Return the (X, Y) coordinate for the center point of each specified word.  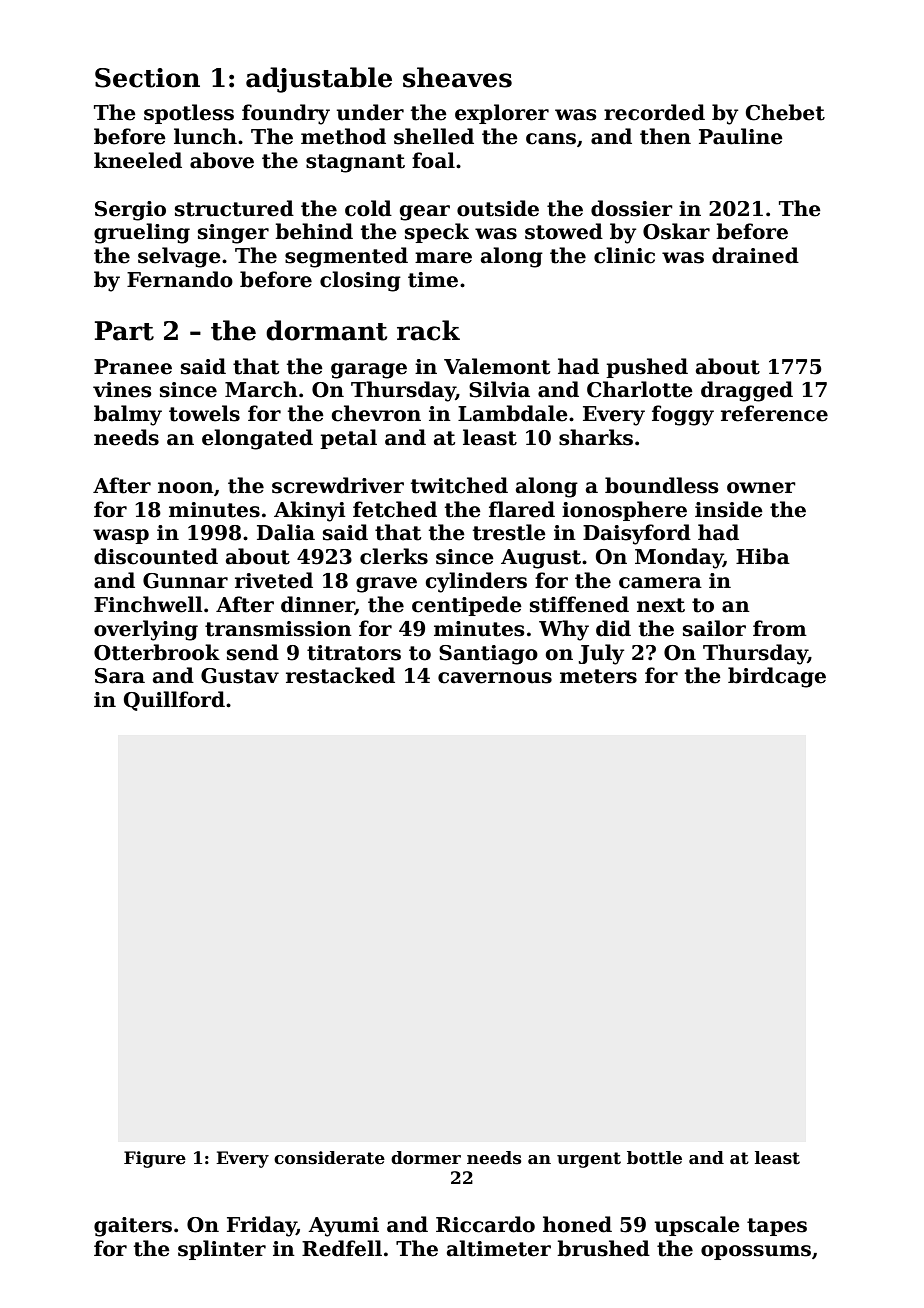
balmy (128, 415)
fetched (395, 509)
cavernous (495, 678)
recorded (654, 112)
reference (774, 413)
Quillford (174, 701)
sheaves (457, 77)
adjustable (319, 80)
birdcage (777, 677)
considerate (329, 1158)
